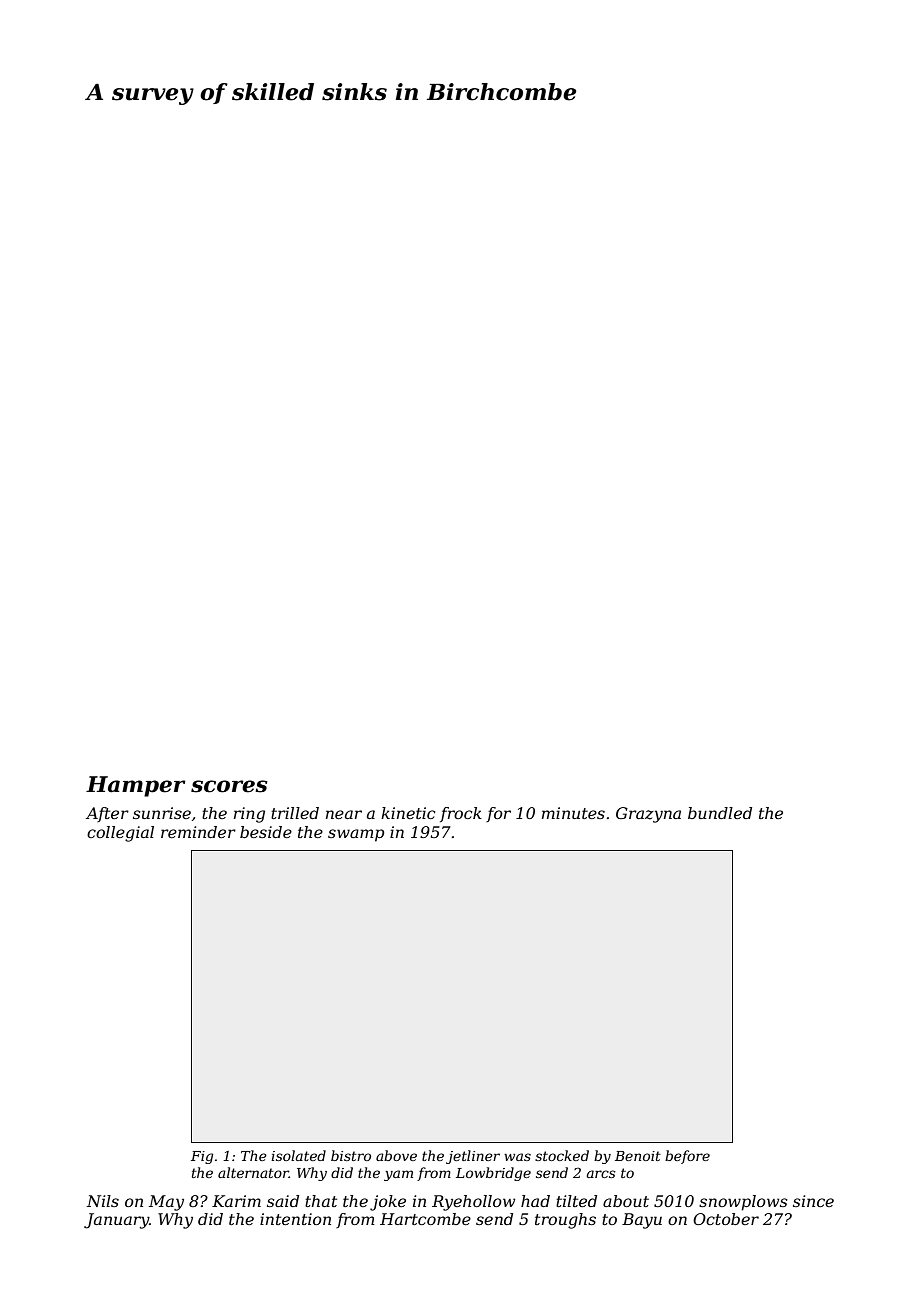 The image size is (924, 1308). What do you see at coordinates (573, 813) in the page?
I see `minutes` at bounding box center [573, 813].
